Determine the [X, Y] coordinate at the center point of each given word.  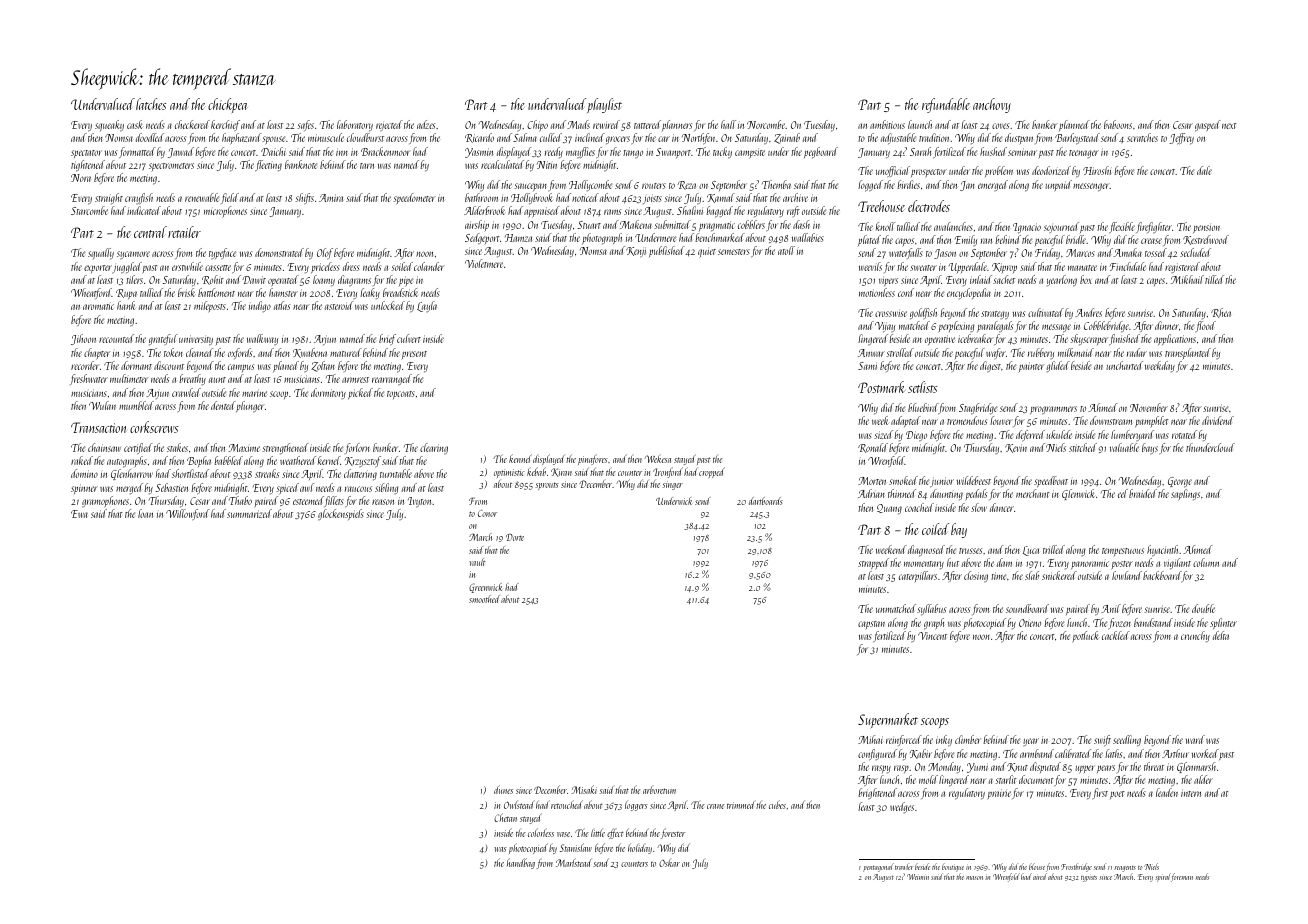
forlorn [357, 448]
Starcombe [89, 210]
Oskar [669, 863]
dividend [1218, 420]
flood [1206, 326]
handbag [521, 863]
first [1100, 793]
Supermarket [888, 720]
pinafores [593, 459]
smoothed [484, 599]
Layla [427, 306]
